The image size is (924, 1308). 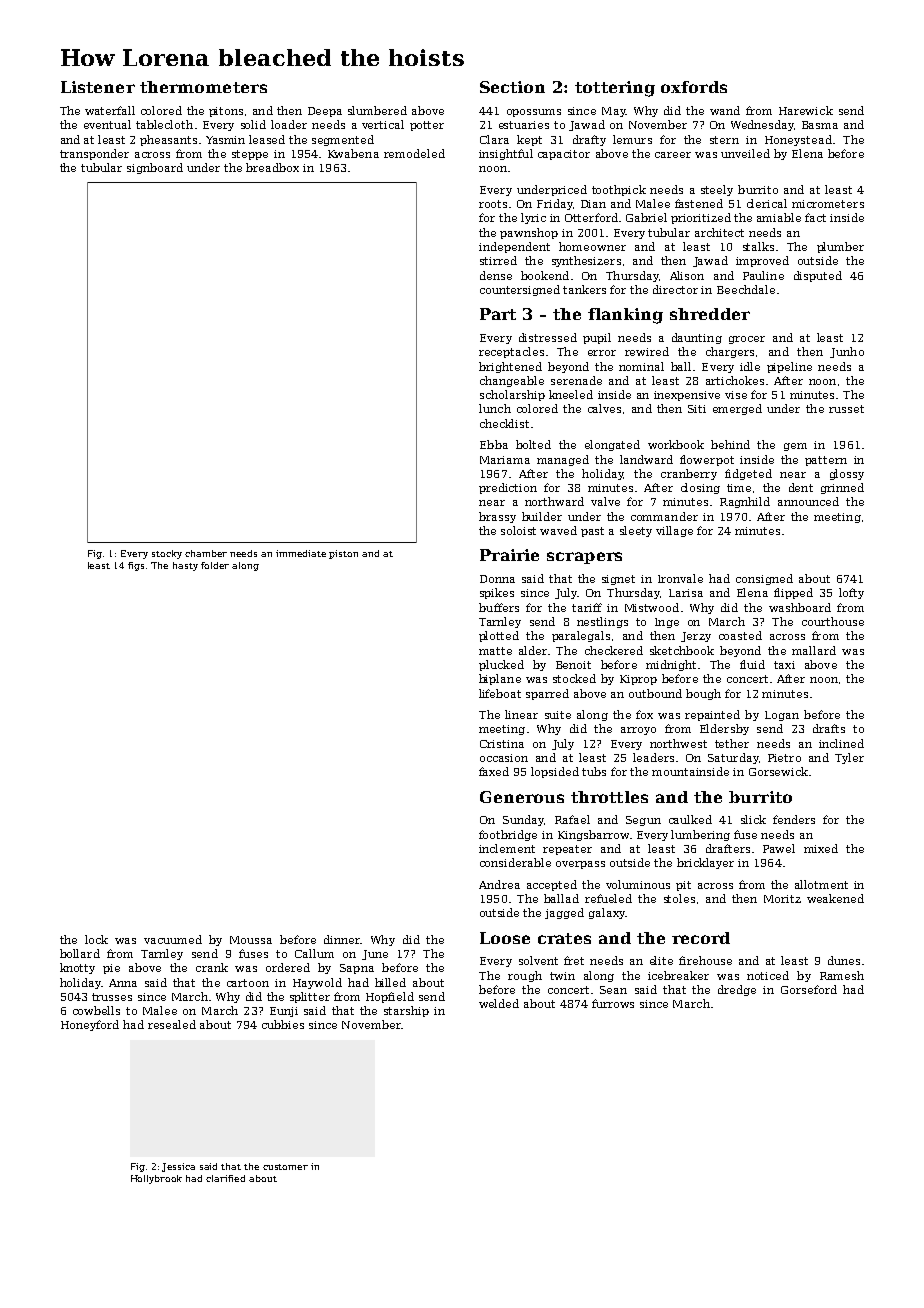 I want to click on transponder, so click(x=94, y=154).
